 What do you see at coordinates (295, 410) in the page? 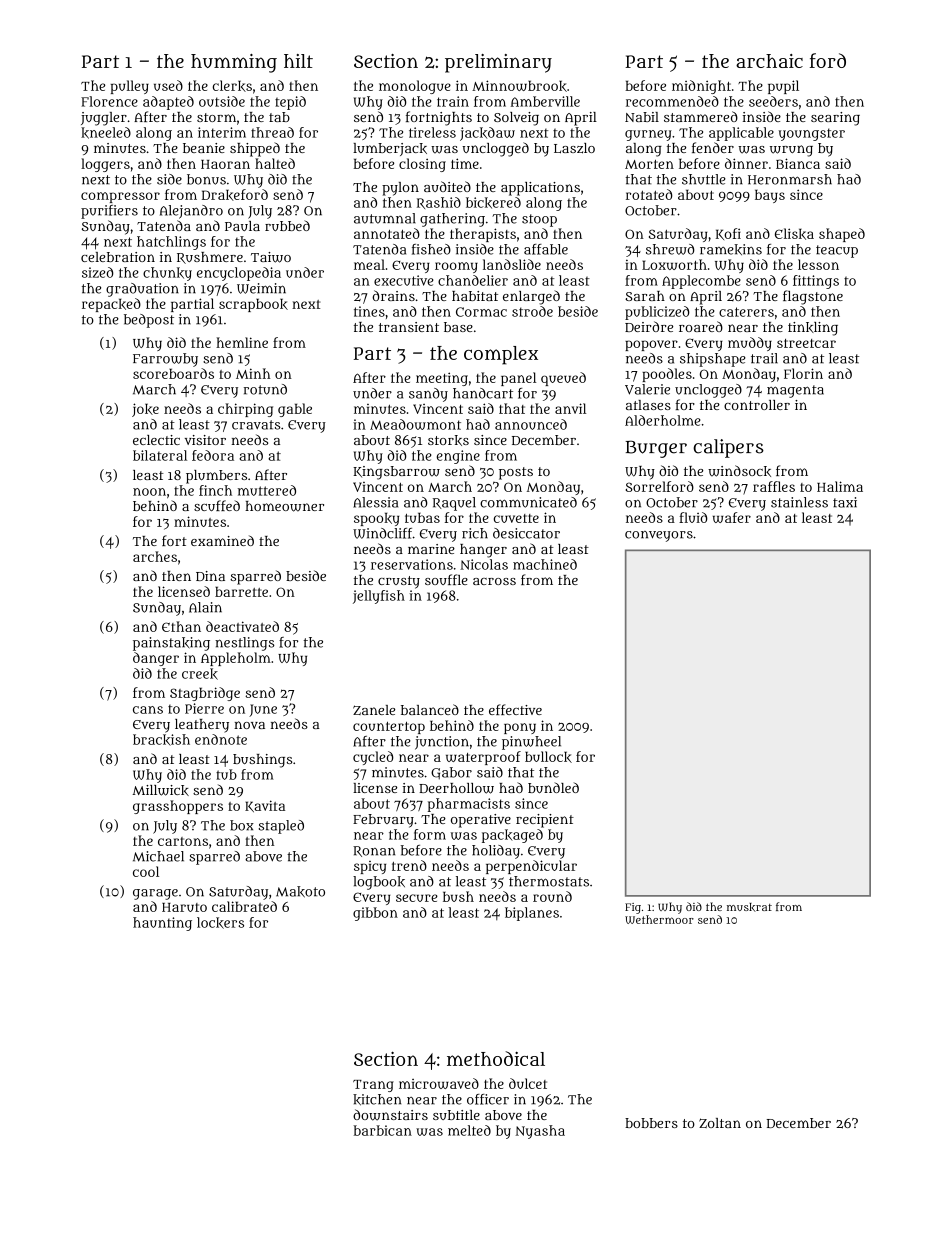
I see `gable` at bounding box center [295, 410].
